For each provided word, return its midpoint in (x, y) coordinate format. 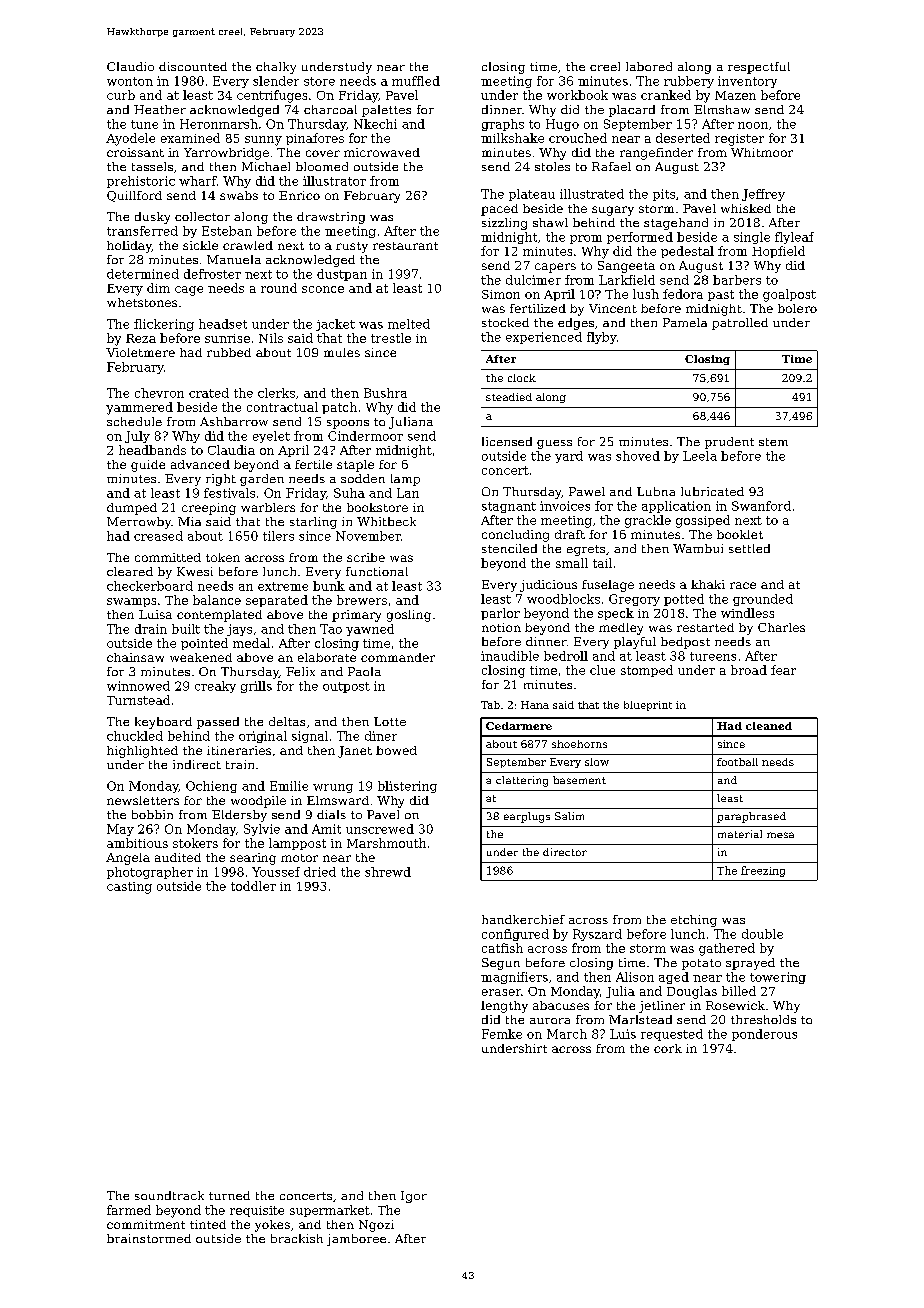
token (223, 557)
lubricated (712, 491)
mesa (780, 835)
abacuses (561, 1005)
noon (753, 125)
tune (144, 124)
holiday (129, 247)
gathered (727, 949)
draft (570, 534)
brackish (297, 1238)
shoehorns (579, 744)
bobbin (152, 814)
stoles (552, 166)
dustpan (342, 275)
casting (129, 888)
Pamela (685, 322)
